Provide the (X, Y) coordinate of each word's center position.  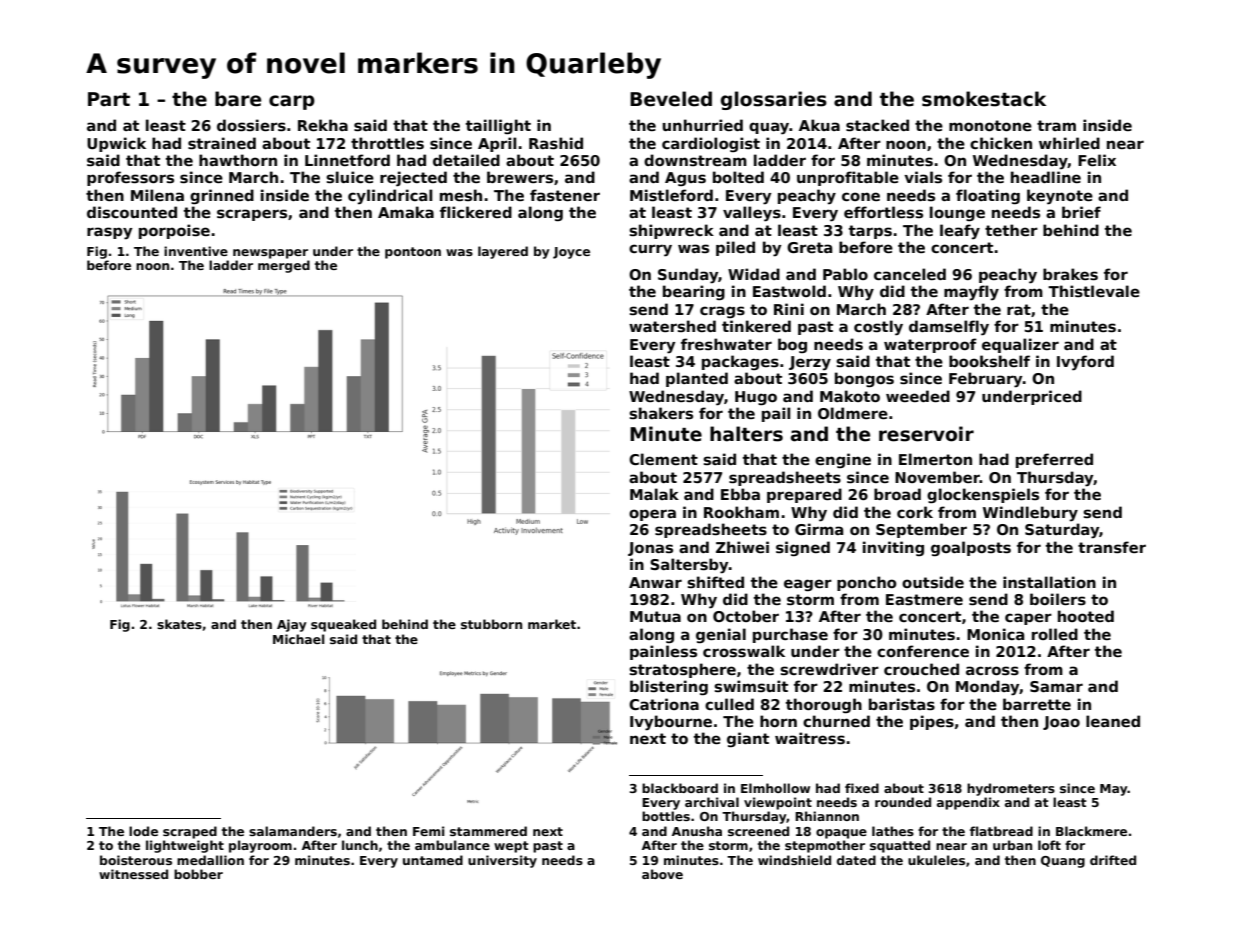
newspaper (270, 254)
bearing (694, 292)
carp (292, 102)
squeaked (343, 625)
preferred (1054, 460)
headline (1046, 177)
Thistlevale (1094, 291)
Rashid (556, 143)
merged (284, 266)
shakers (661, 413)
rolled (1055, 634)
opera (652, 515)
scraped (190, 832)
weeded (918, 396)
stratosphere (682, 670)
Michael (299, 639)
